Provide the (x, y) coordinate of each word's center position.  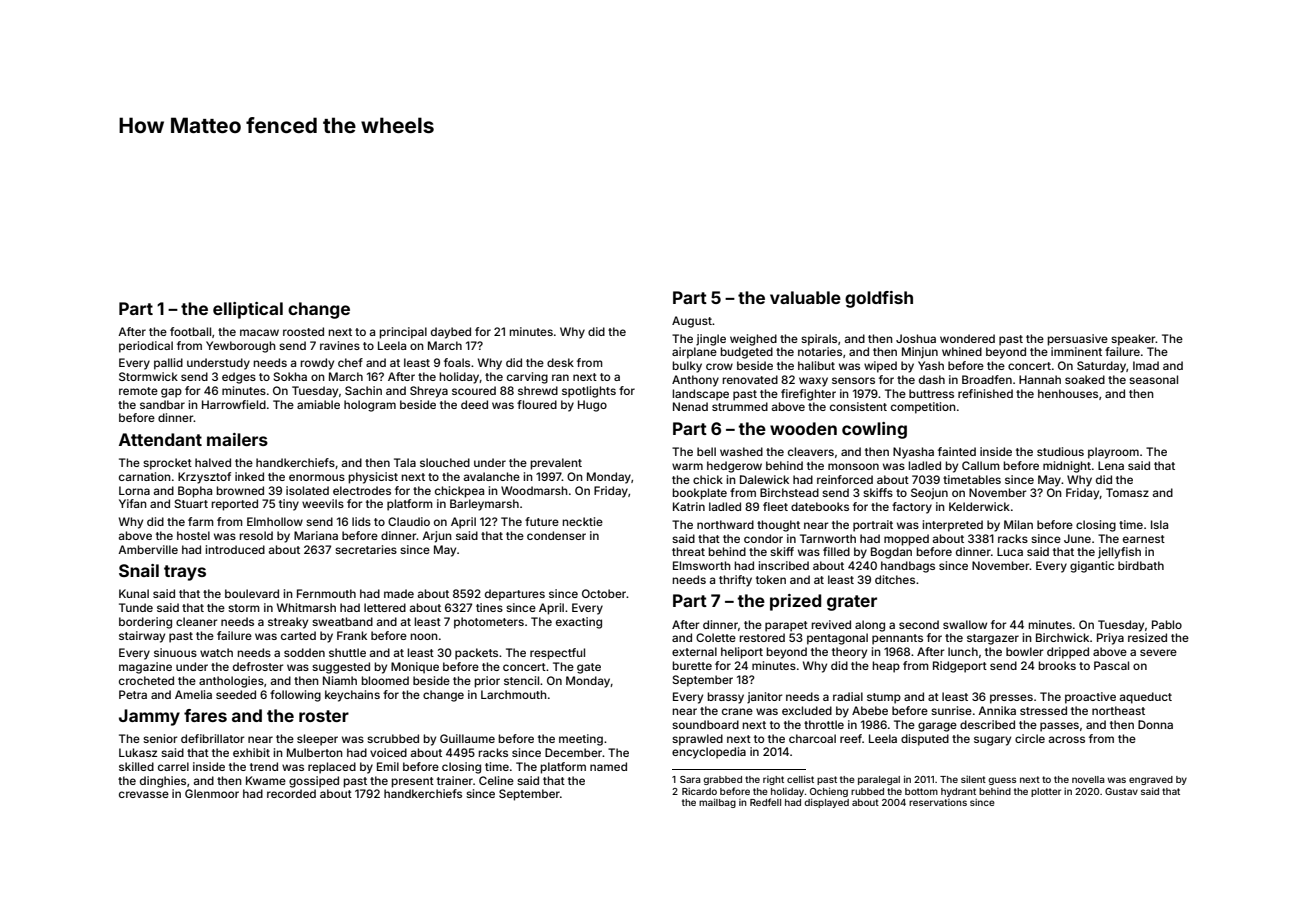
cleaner (196, 621)
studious (1060, 451)
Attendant (160, 439)
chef (350, 362)
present (413, 782)
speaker (1133, 340)
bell (706, 451)
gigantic (1092, 567)
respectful (557, 654)
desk (560, 362)
